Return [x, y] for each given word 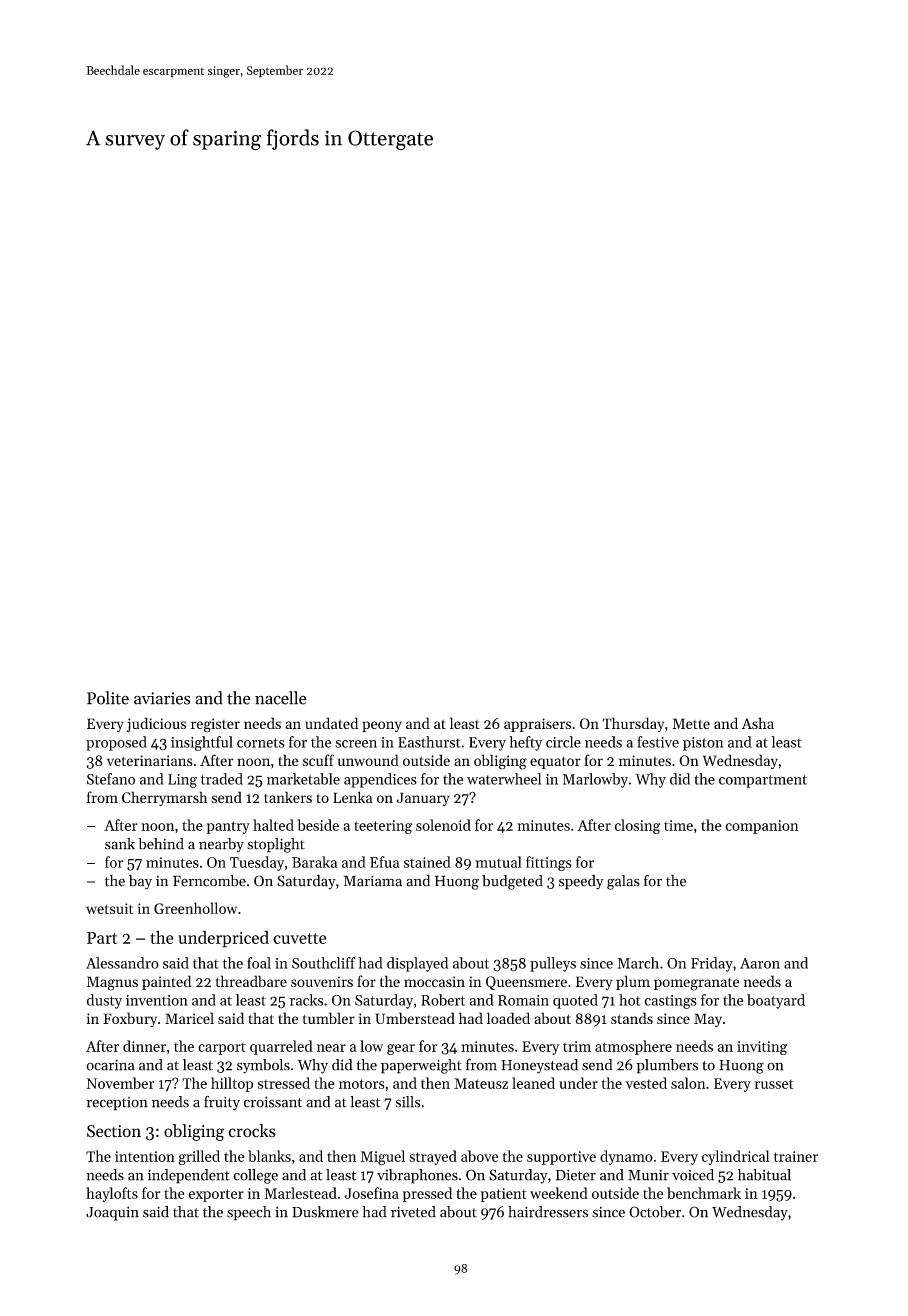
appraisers [537, 725]
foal [259, 963]
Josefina [372, 1193]
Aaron [760, 963]
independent [189, 1176]
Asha [758, 723]
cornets [261, 743]
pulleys [553, 964]
